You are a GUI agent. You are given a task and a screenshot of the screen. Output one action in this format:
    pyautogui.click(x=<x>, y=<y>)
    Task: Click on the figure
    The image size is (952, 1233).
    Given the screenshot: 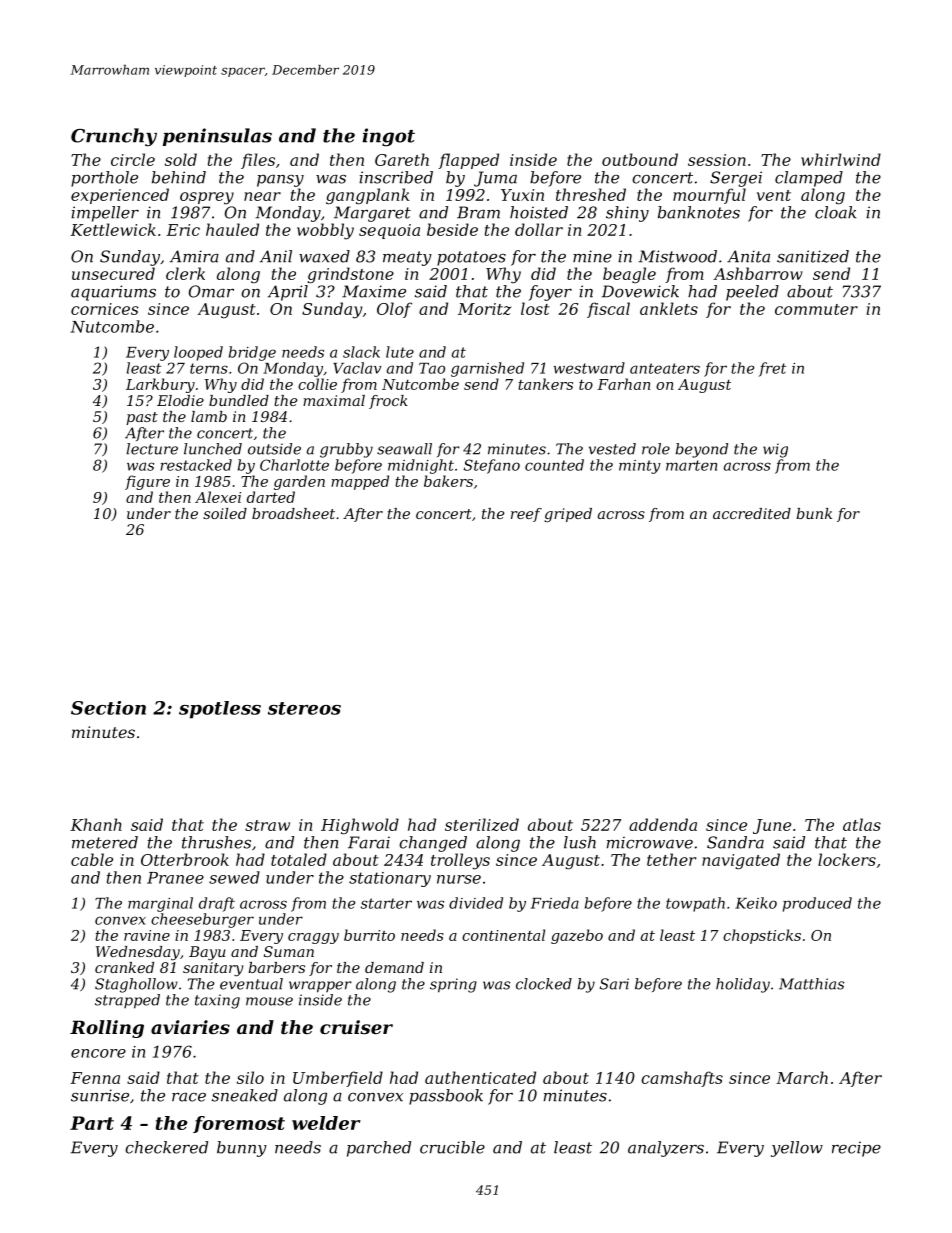 What is the action you would take?
    pyautogui.click(x=147, y=482)
